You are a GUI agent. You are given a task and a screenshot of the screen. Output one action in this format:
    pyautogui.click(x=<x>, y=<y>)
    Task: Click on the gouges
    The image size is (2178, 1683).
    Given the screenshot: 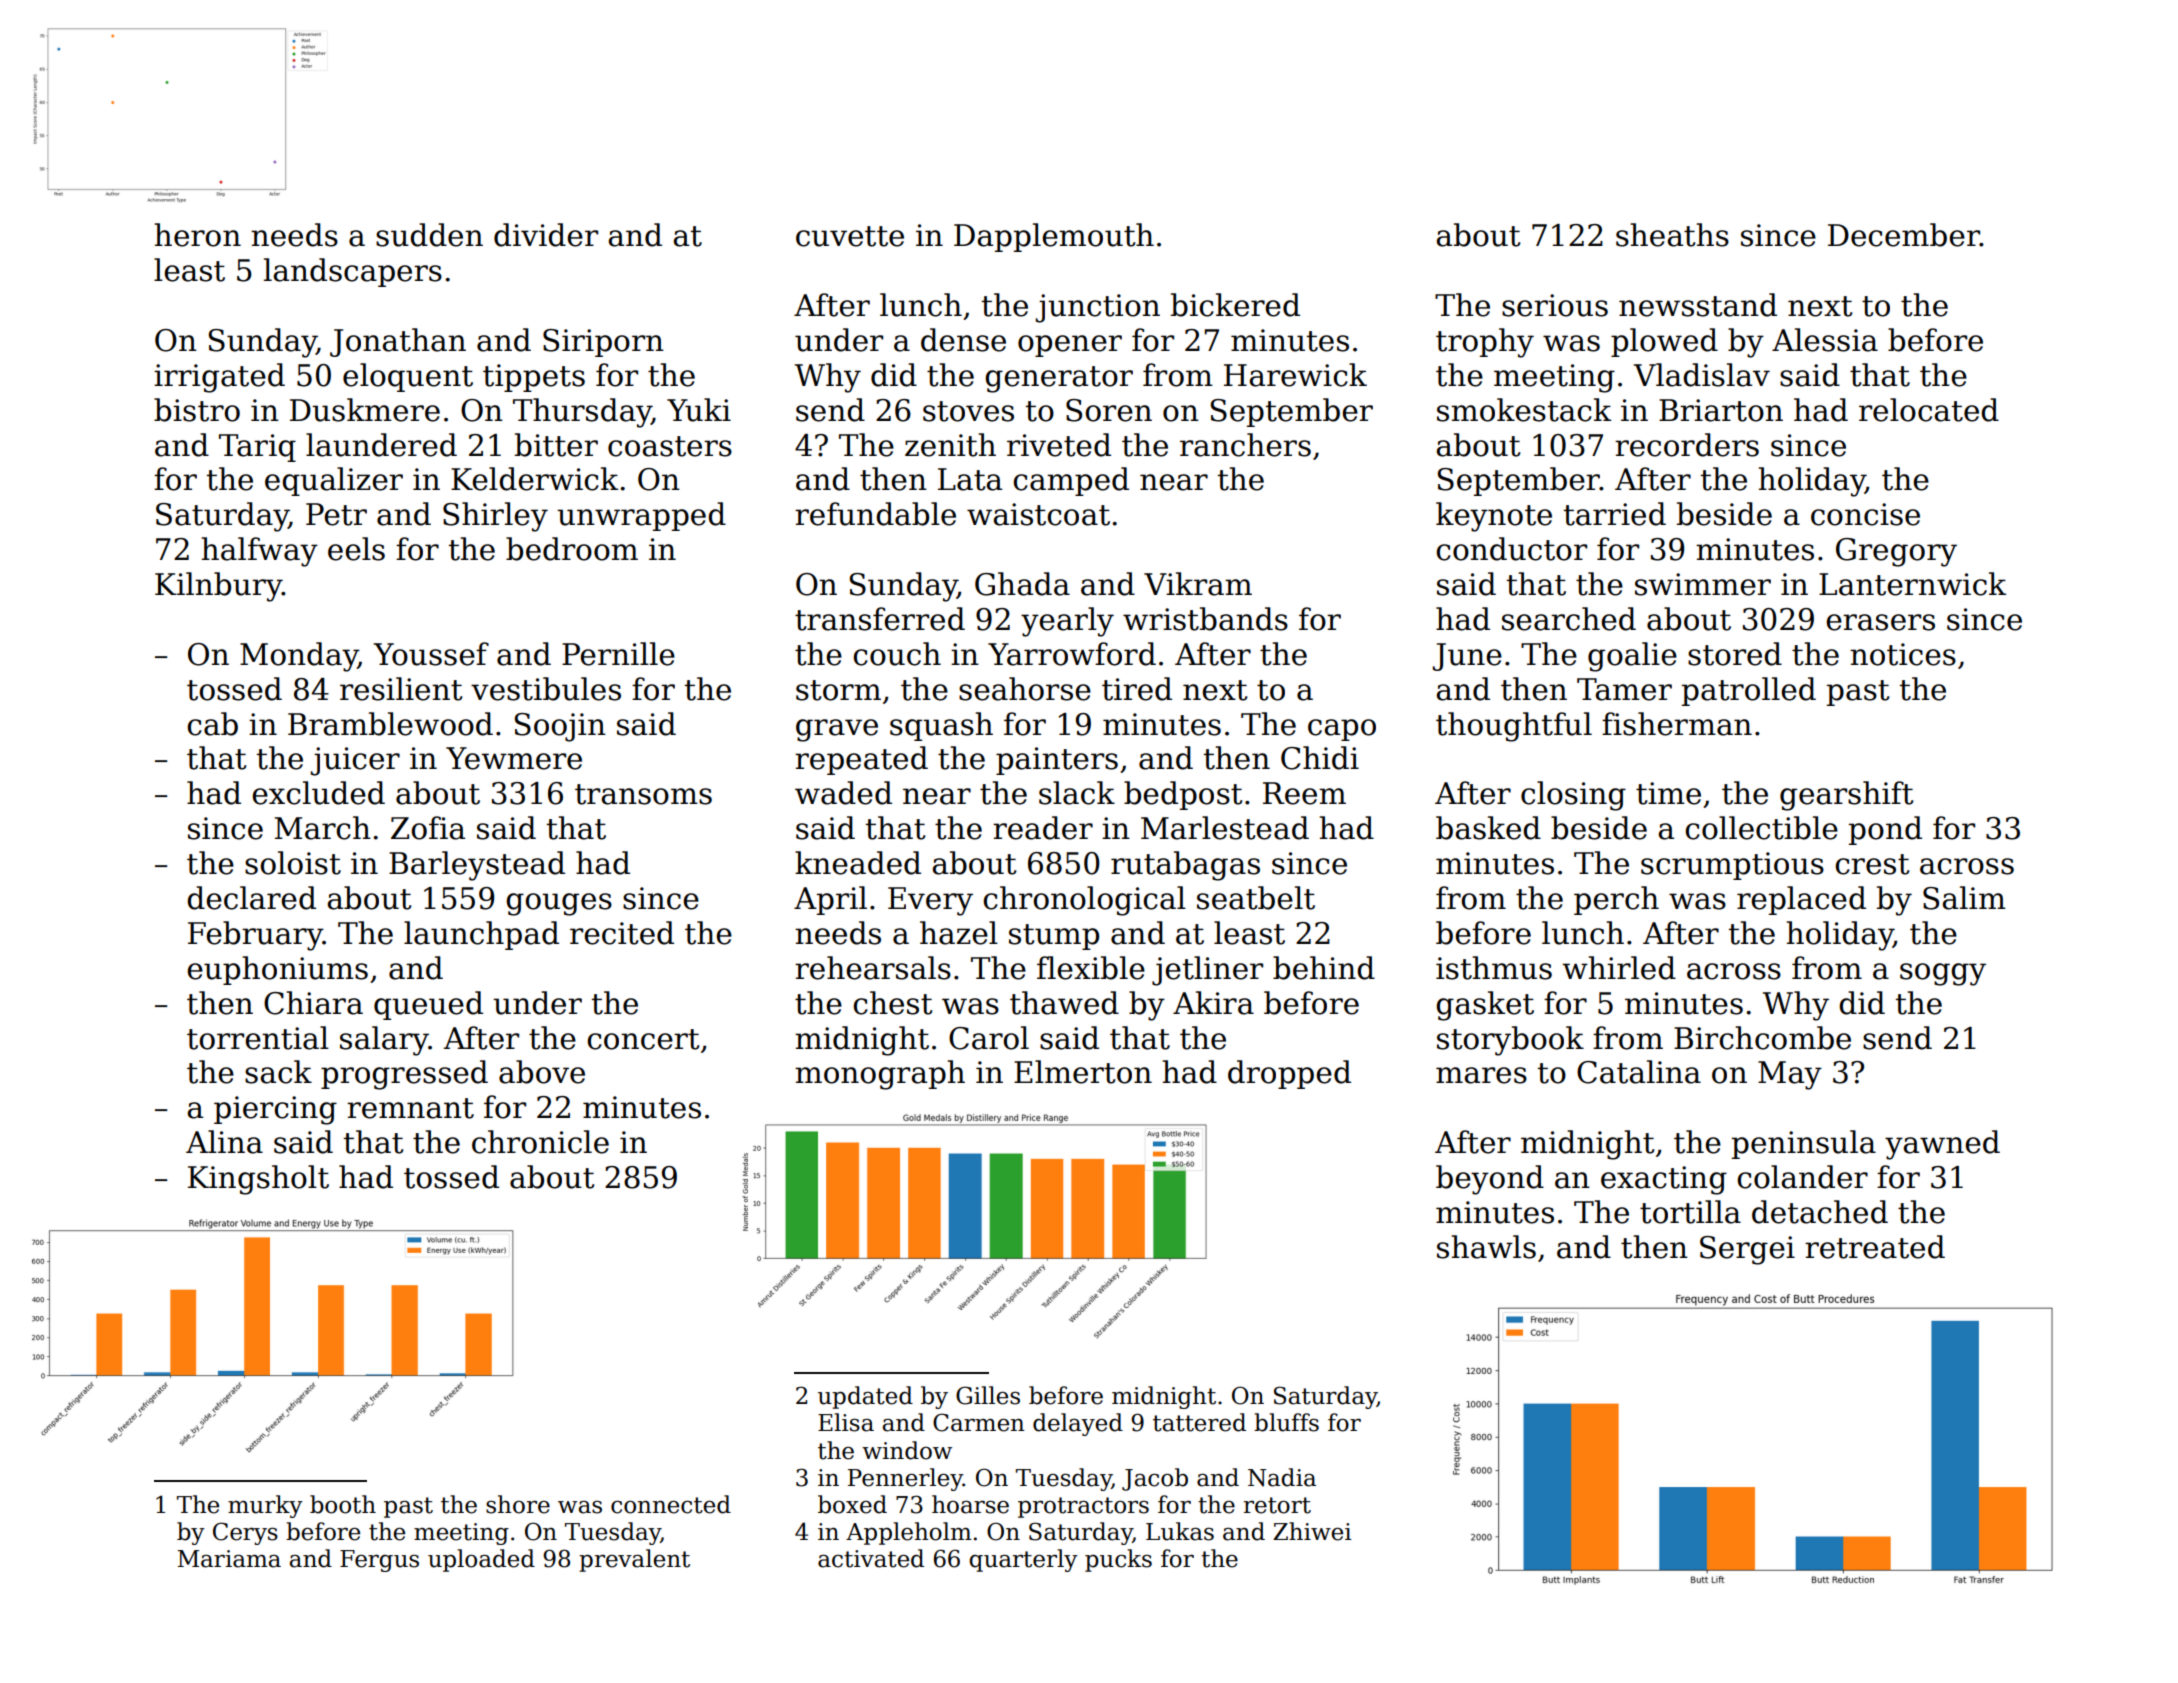 What is the action you would take?
    pyautogui.click(x=559, y=904)
